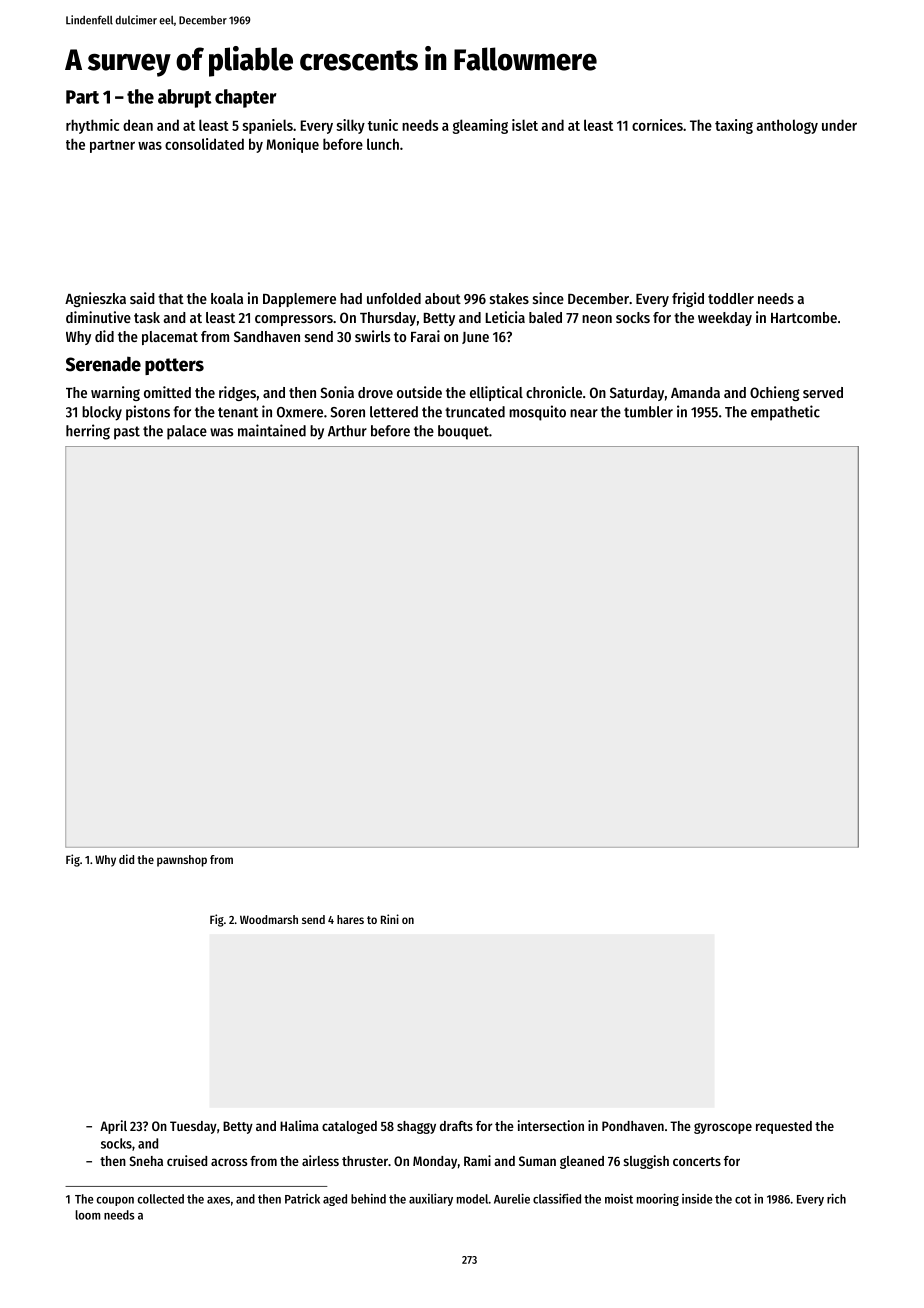  What do you see at coordinates (350, 126) in the document?
I see `silky` at bounding box center [350, 126].
